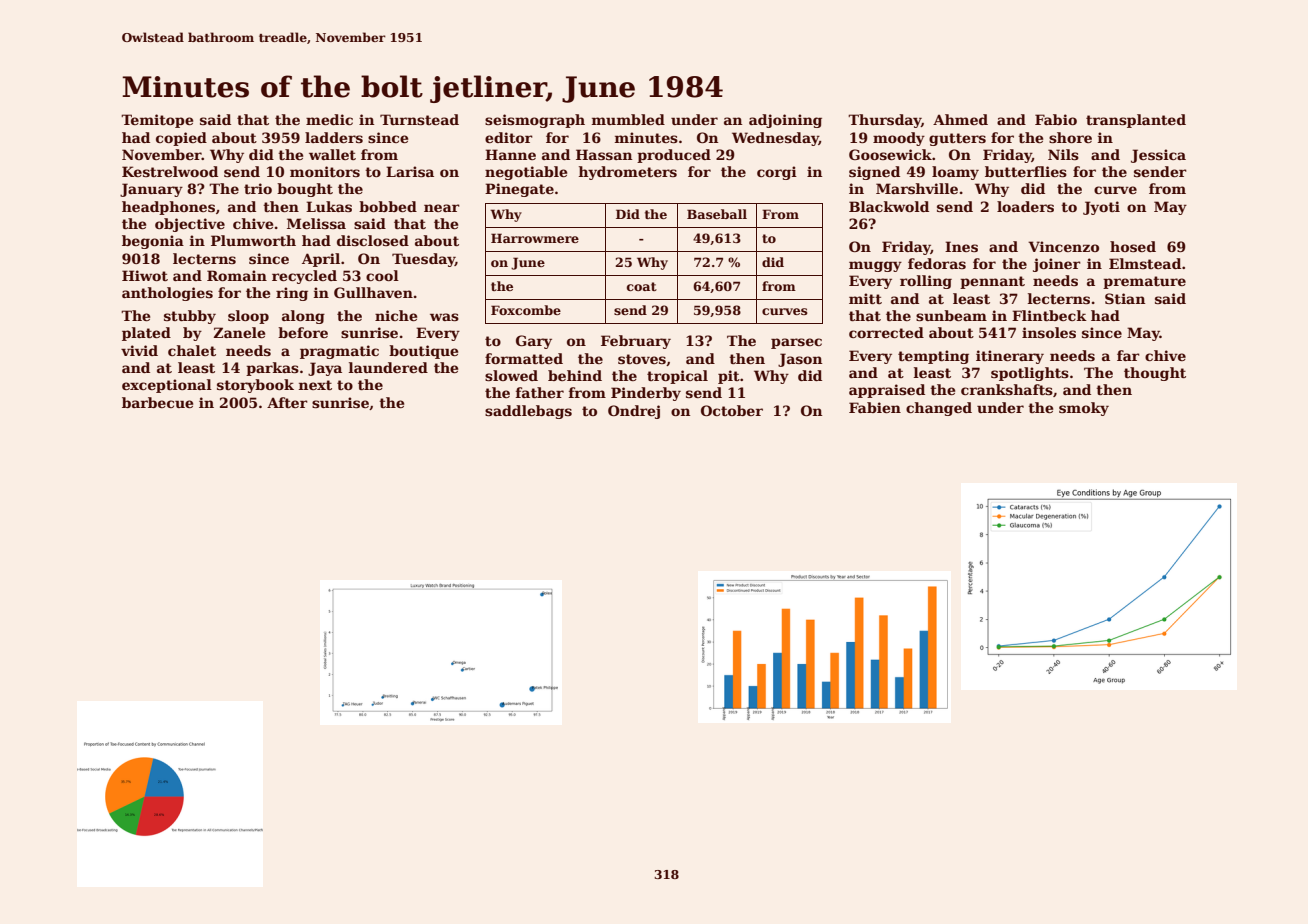  Describe the element at coordinates (1155, 374) in the screenshot. I see `thought` at that location.
